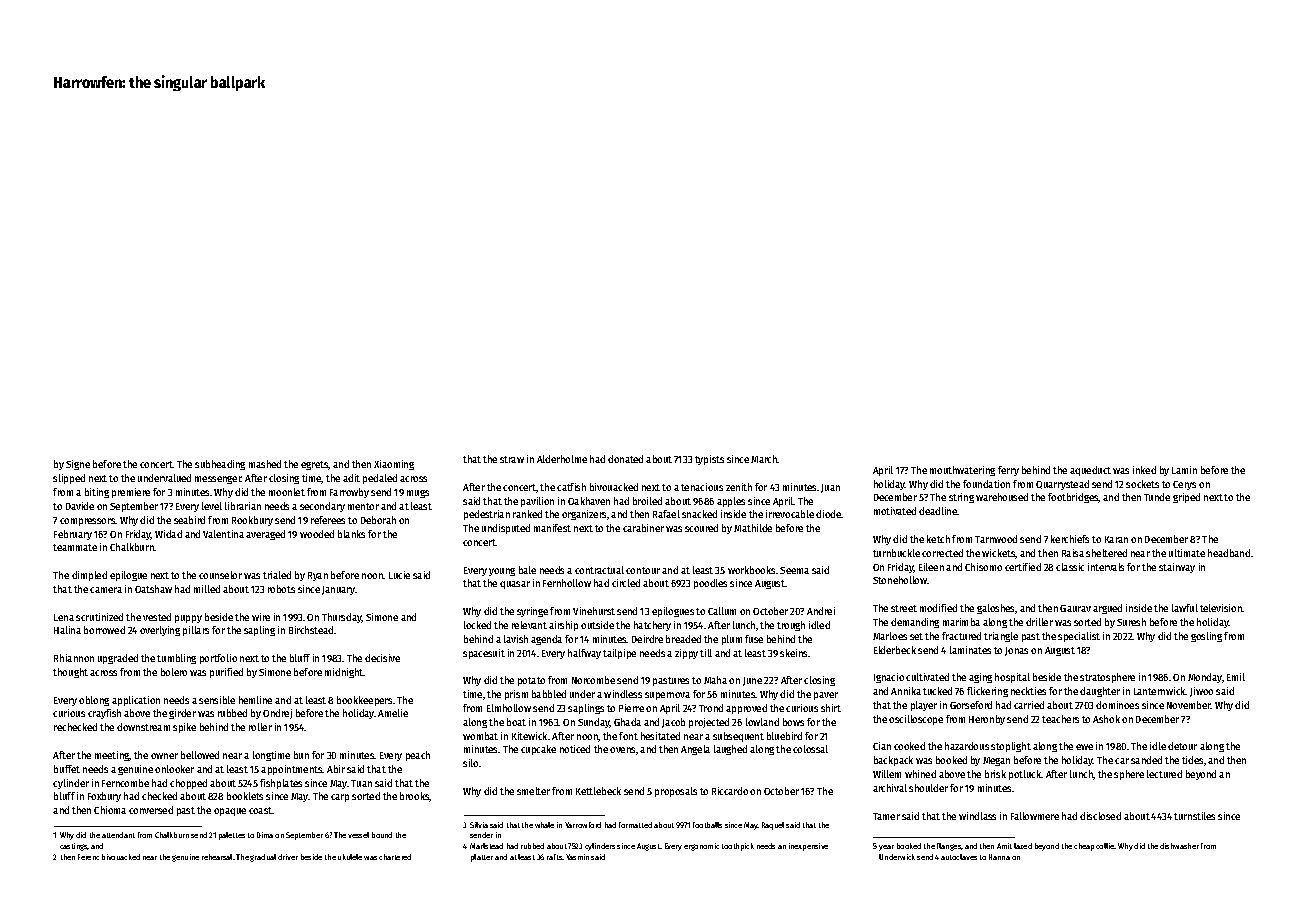  Describe the element at coordinates (673, 723) in the screenshot. I see `Jacob` at that location.
